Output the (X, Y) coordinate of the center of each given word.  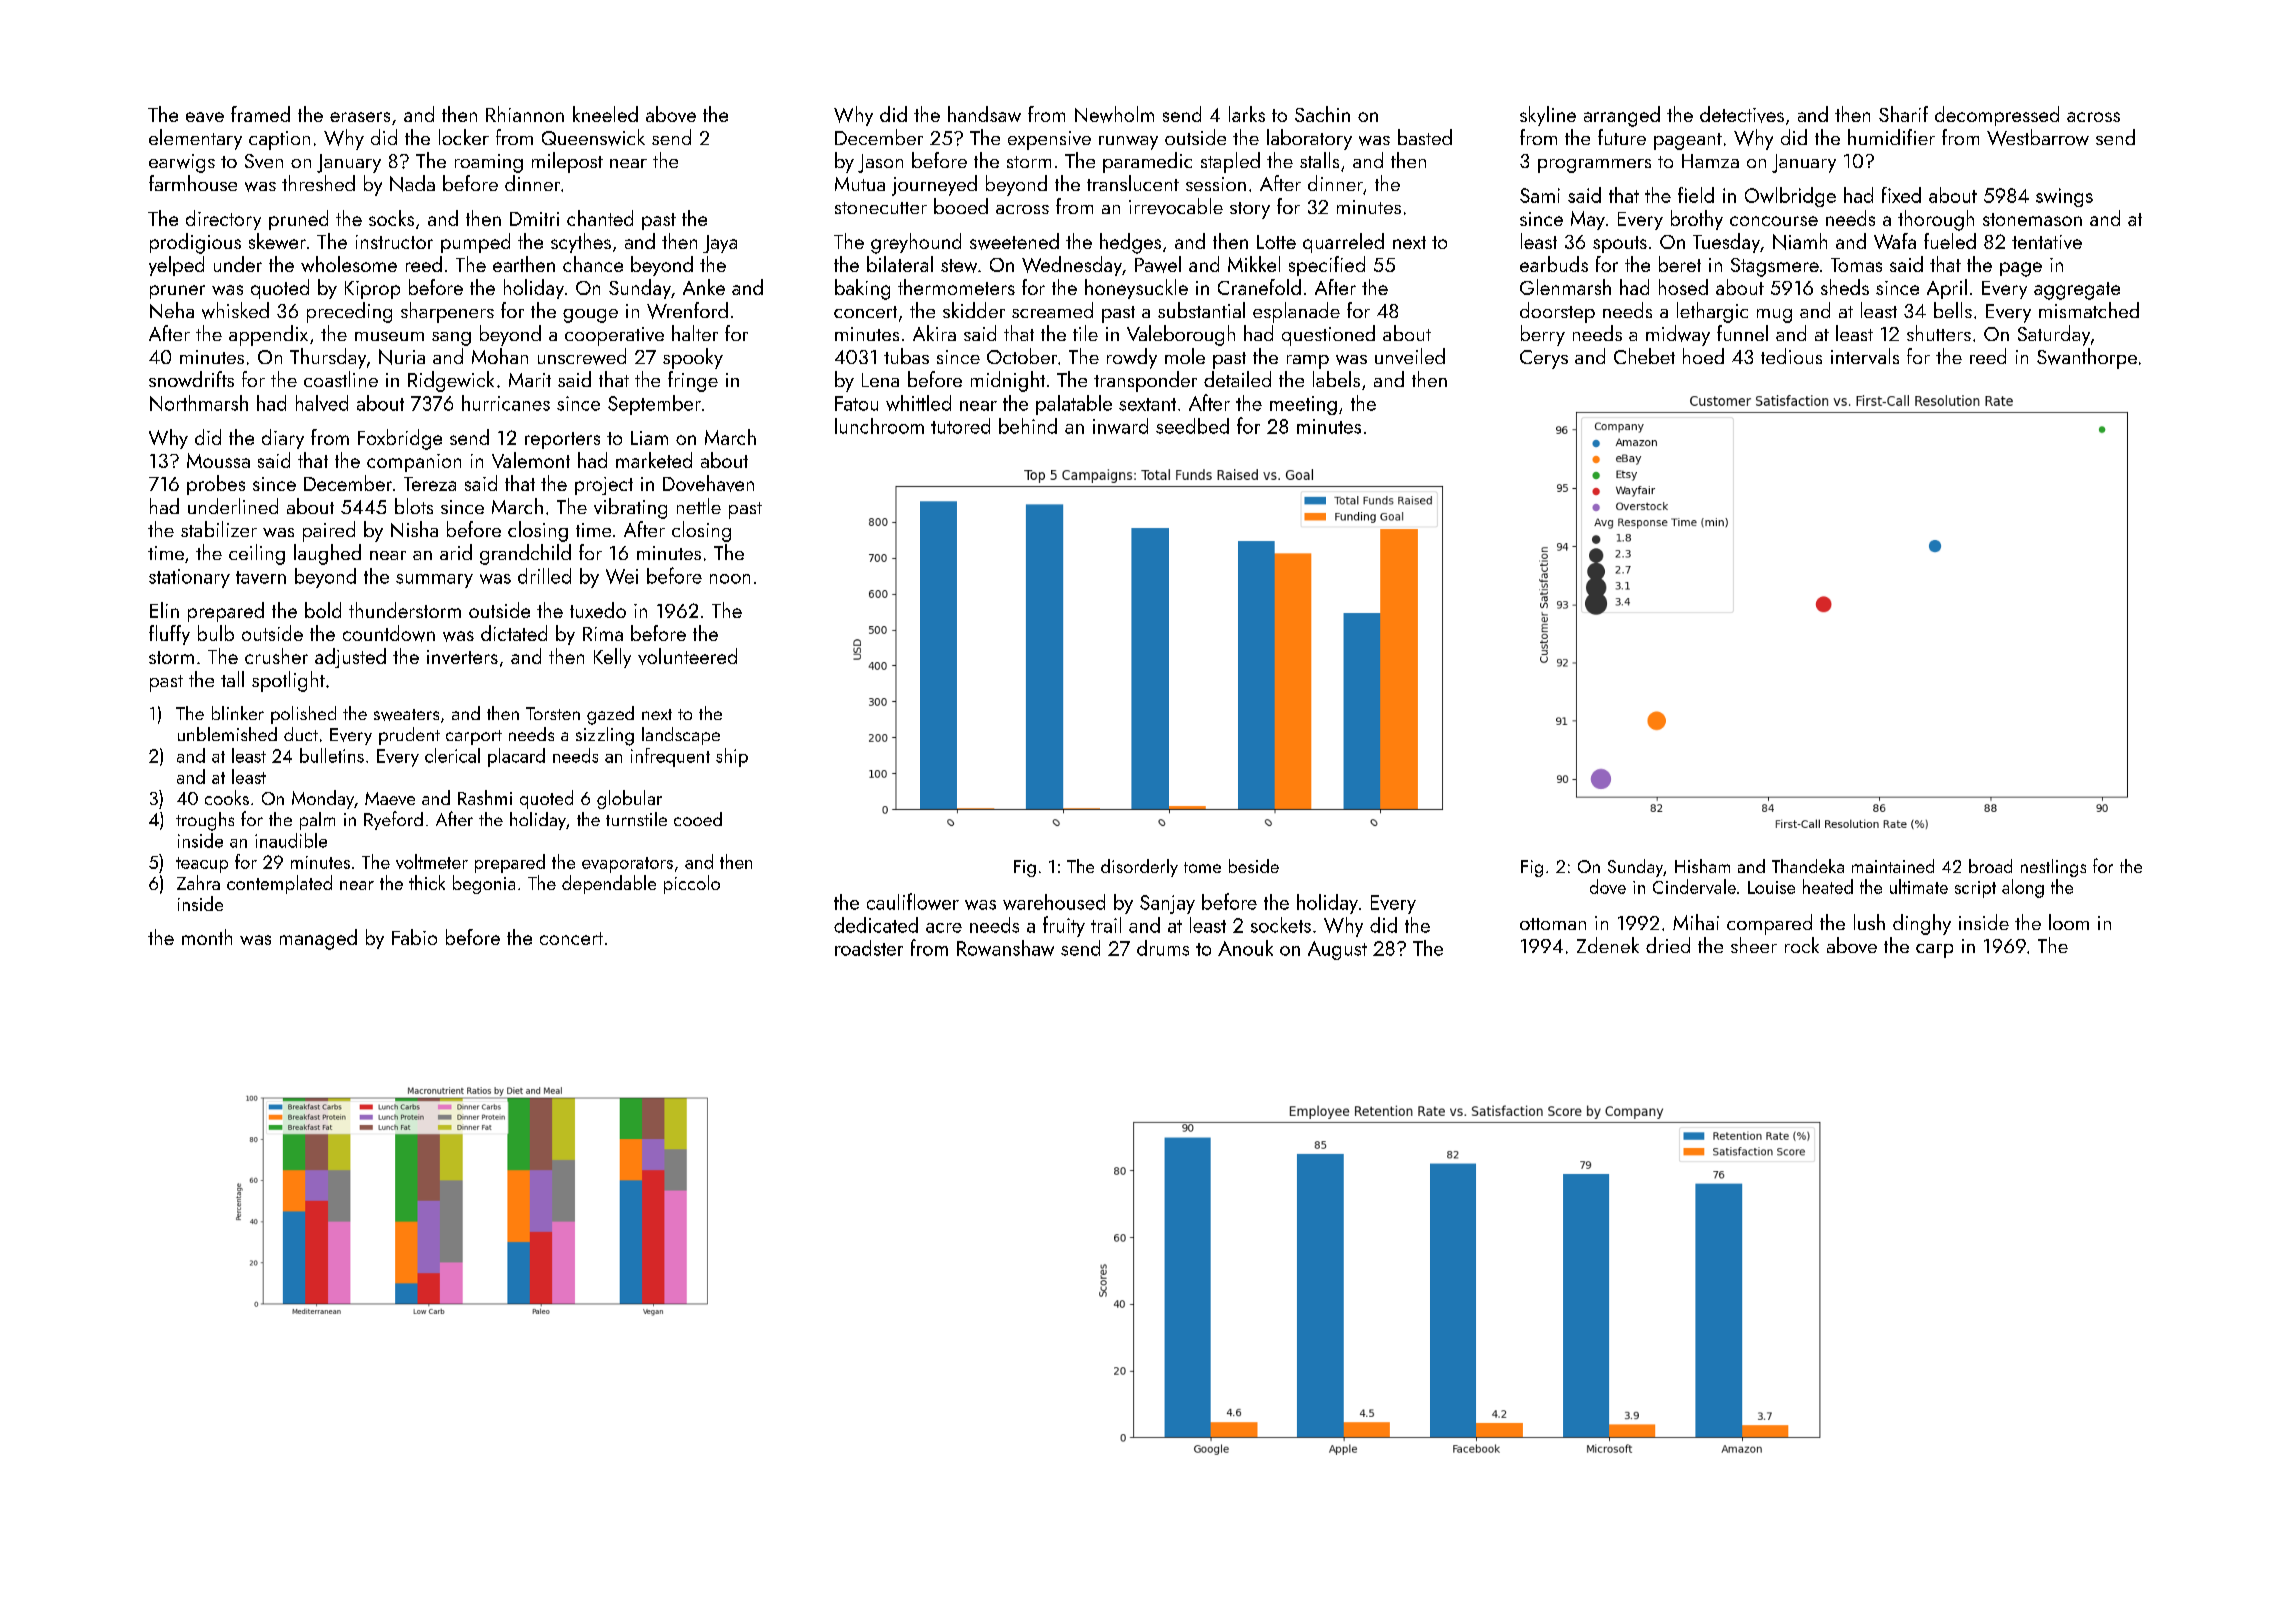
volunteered (687, 656)
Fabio (414, 937)
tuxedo (598, 610)
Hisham (1702, 866)
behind (1028, 426)
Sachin (1322, 114)
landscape (681, 736)
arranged (1622, 116)
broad (1990, 866)
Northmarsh (199, 403)
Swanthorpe (2087, 358)
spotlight (288, 681)
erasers (360, 117)
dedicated (876, 925)
